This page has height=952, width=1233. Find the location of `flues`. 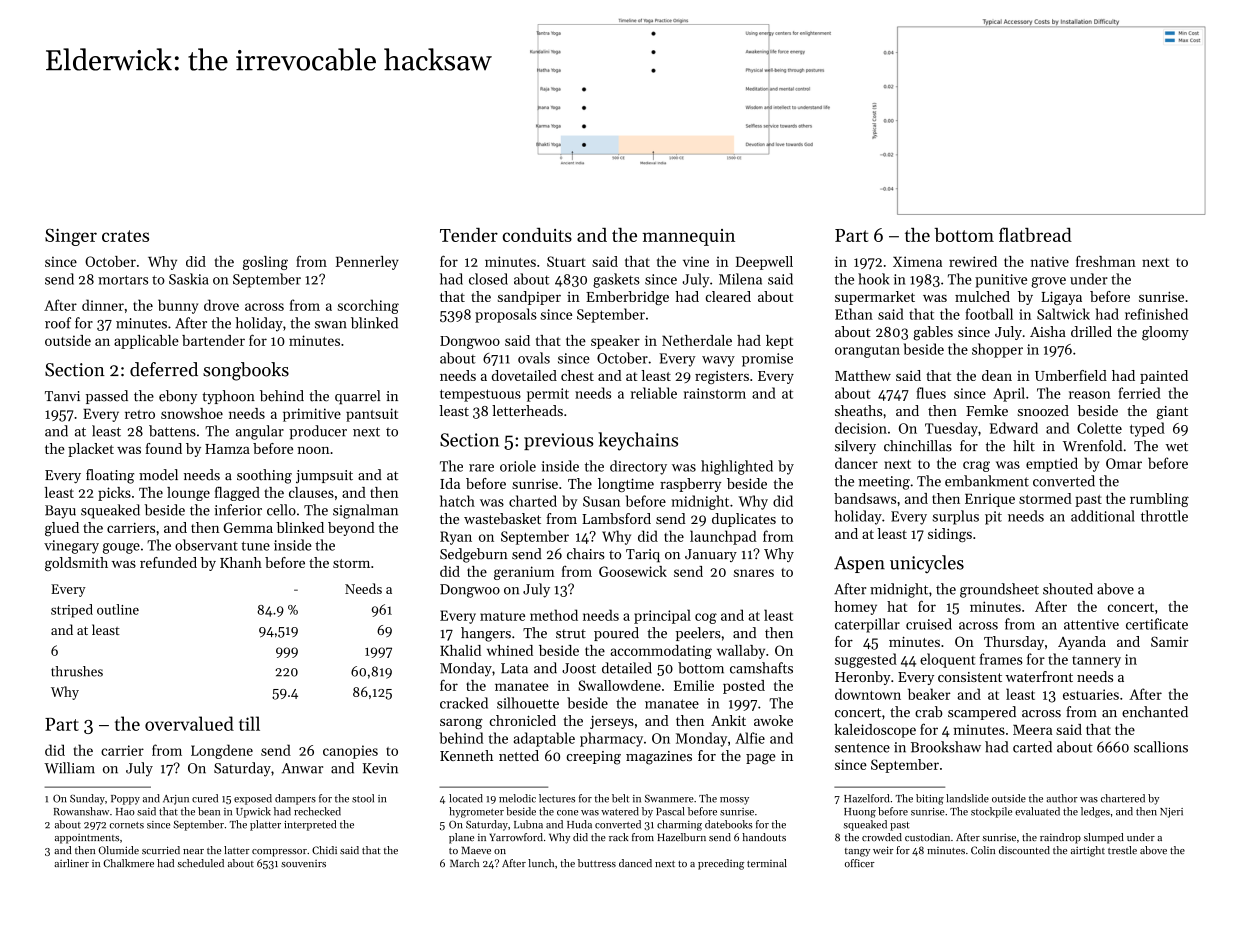

flues is located at coordinates (931, 393).
